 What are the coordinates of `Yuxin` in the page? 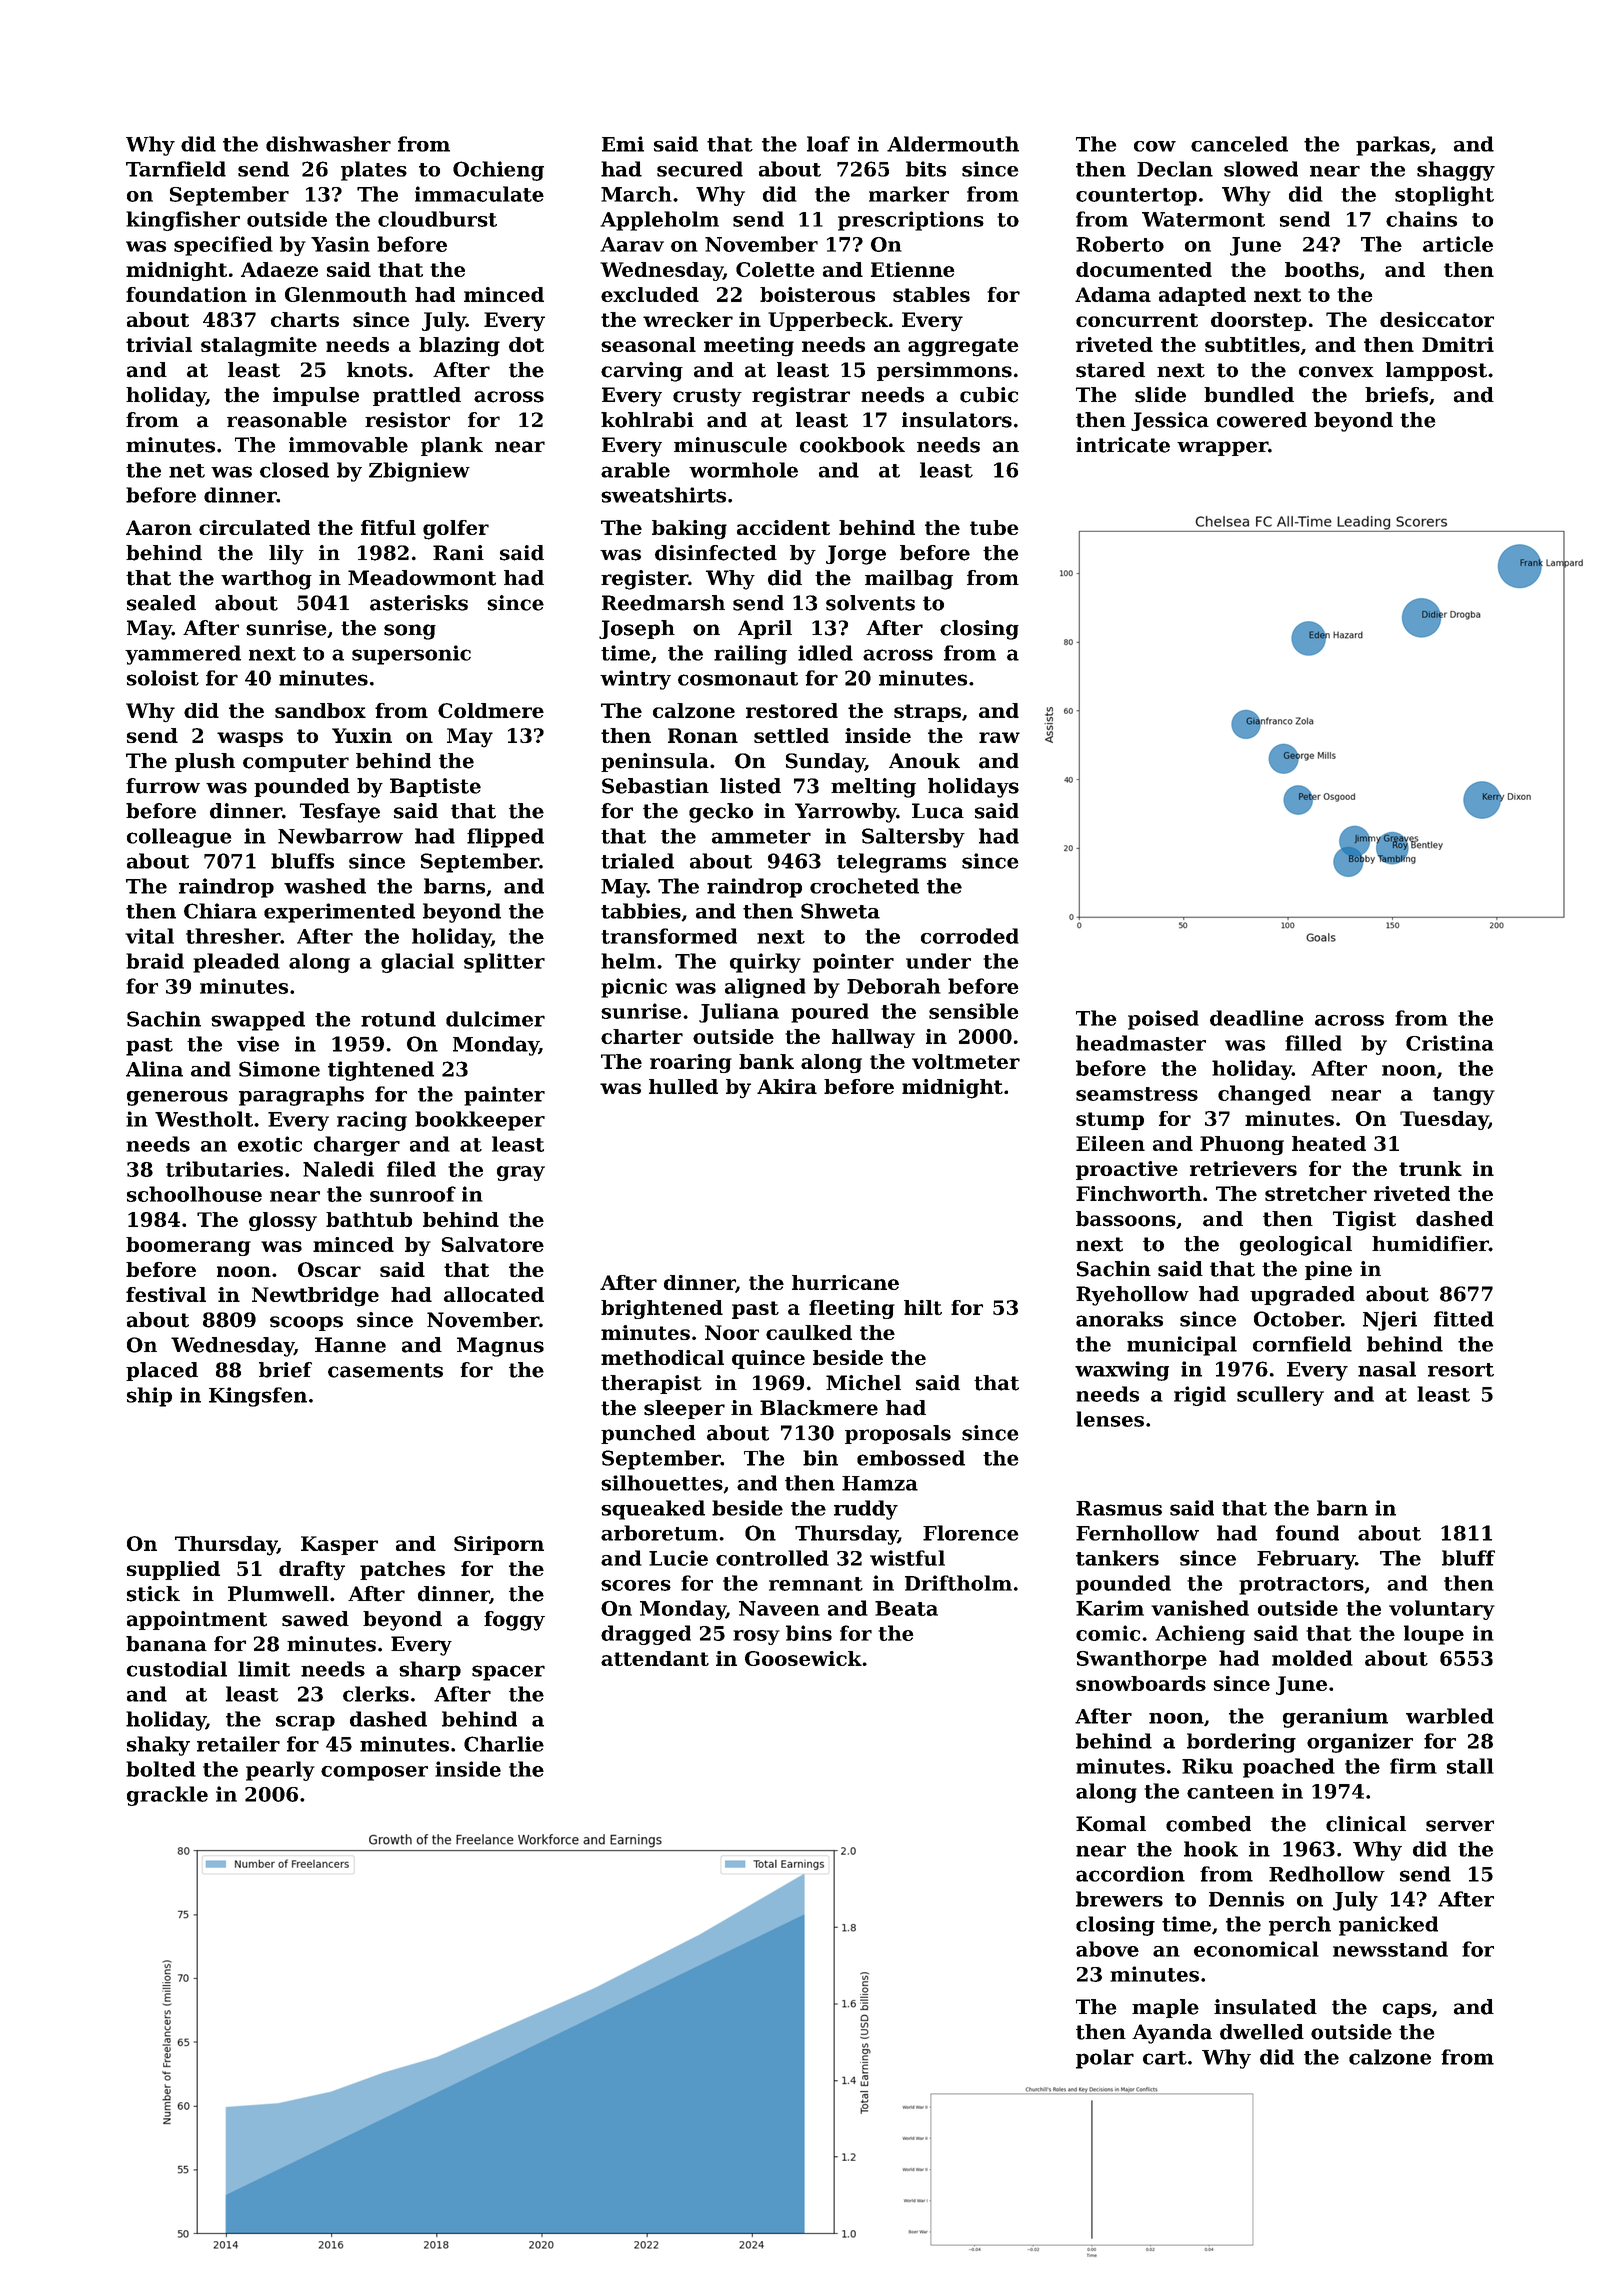 It's located at (362, 735).
